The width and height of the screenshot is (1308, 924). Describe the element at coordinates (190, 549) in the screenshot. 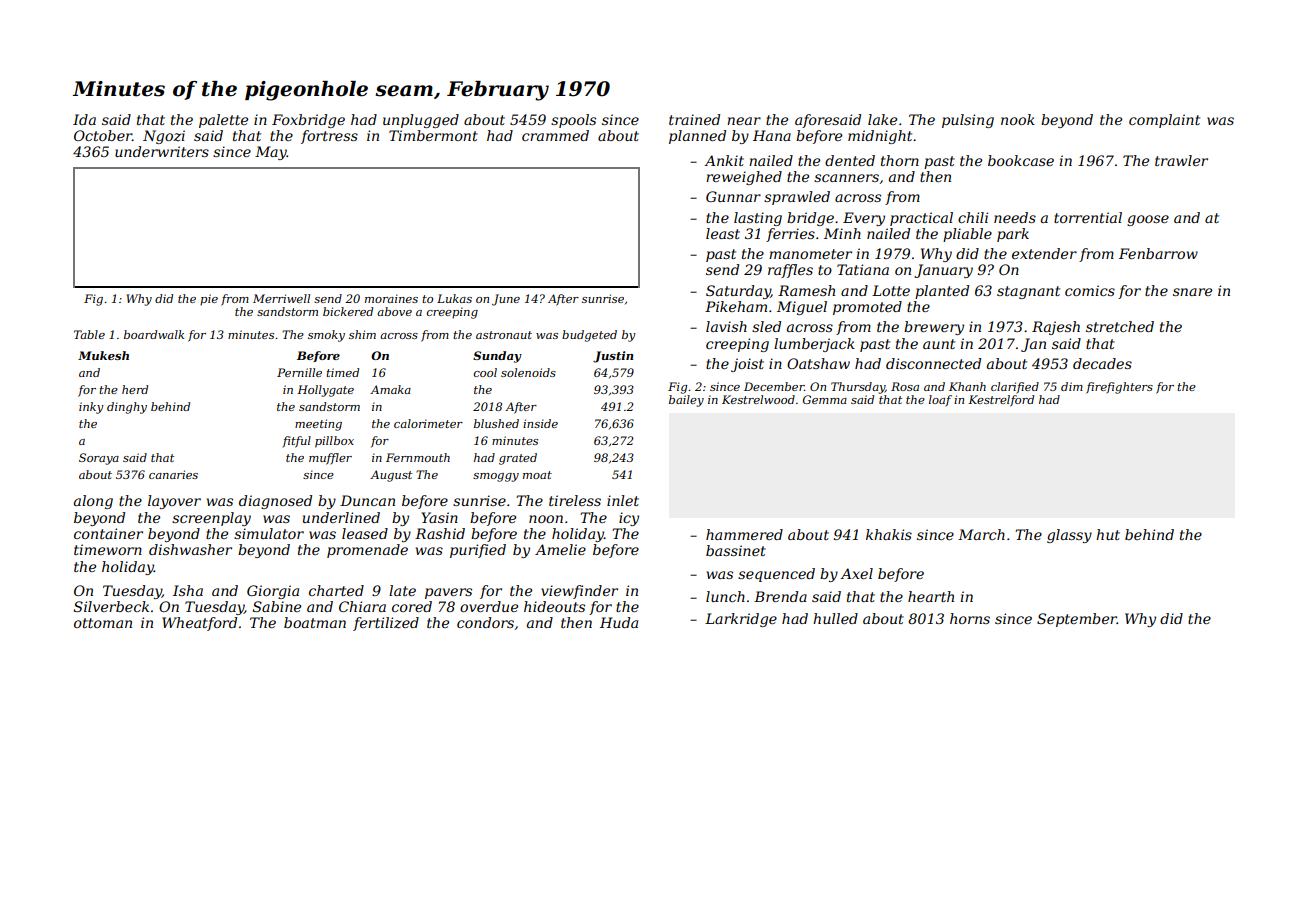

I see `dishwasher` at that location.
